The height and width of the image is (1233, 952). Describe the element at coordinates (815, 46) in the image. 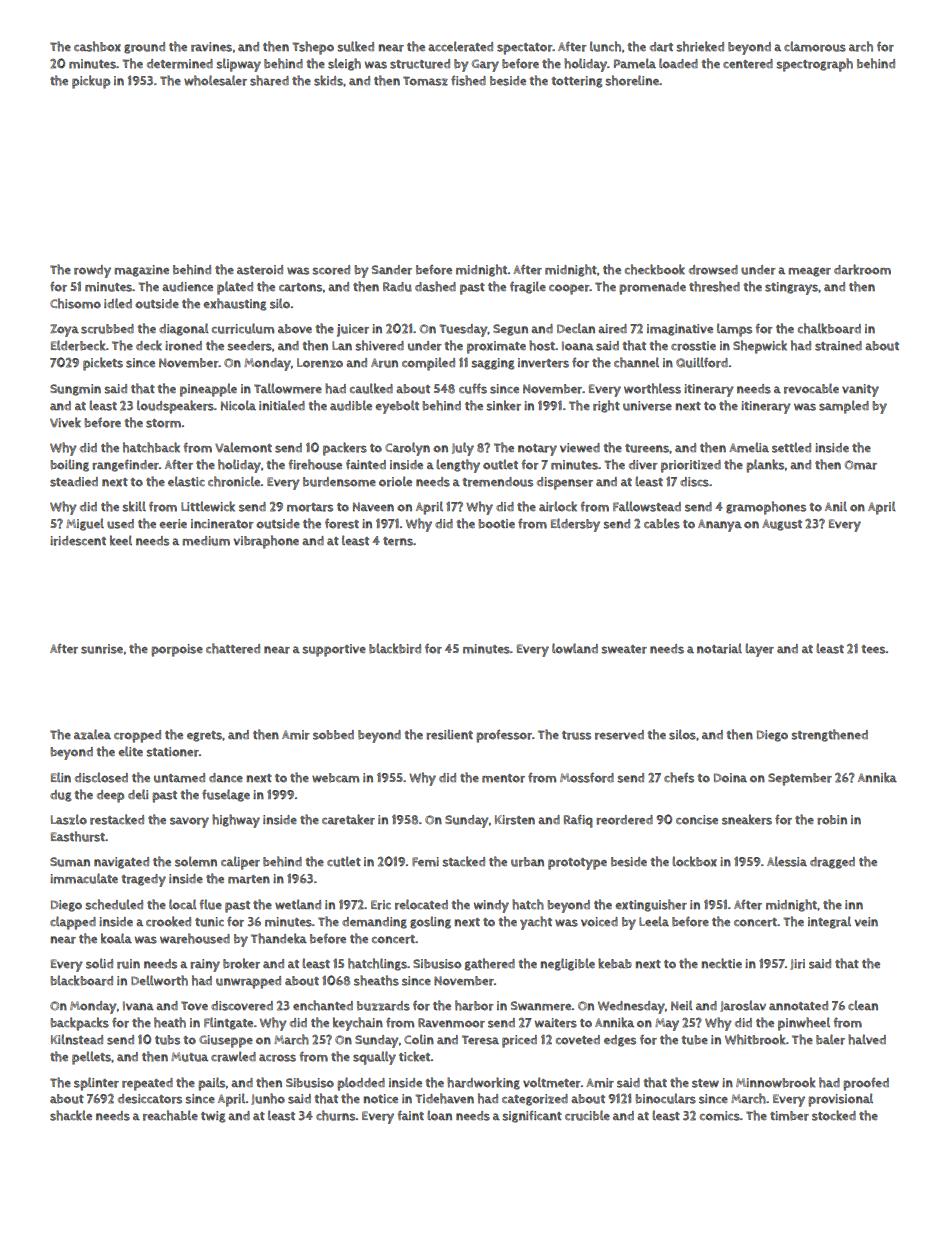

I see `clamorous` at that location.
